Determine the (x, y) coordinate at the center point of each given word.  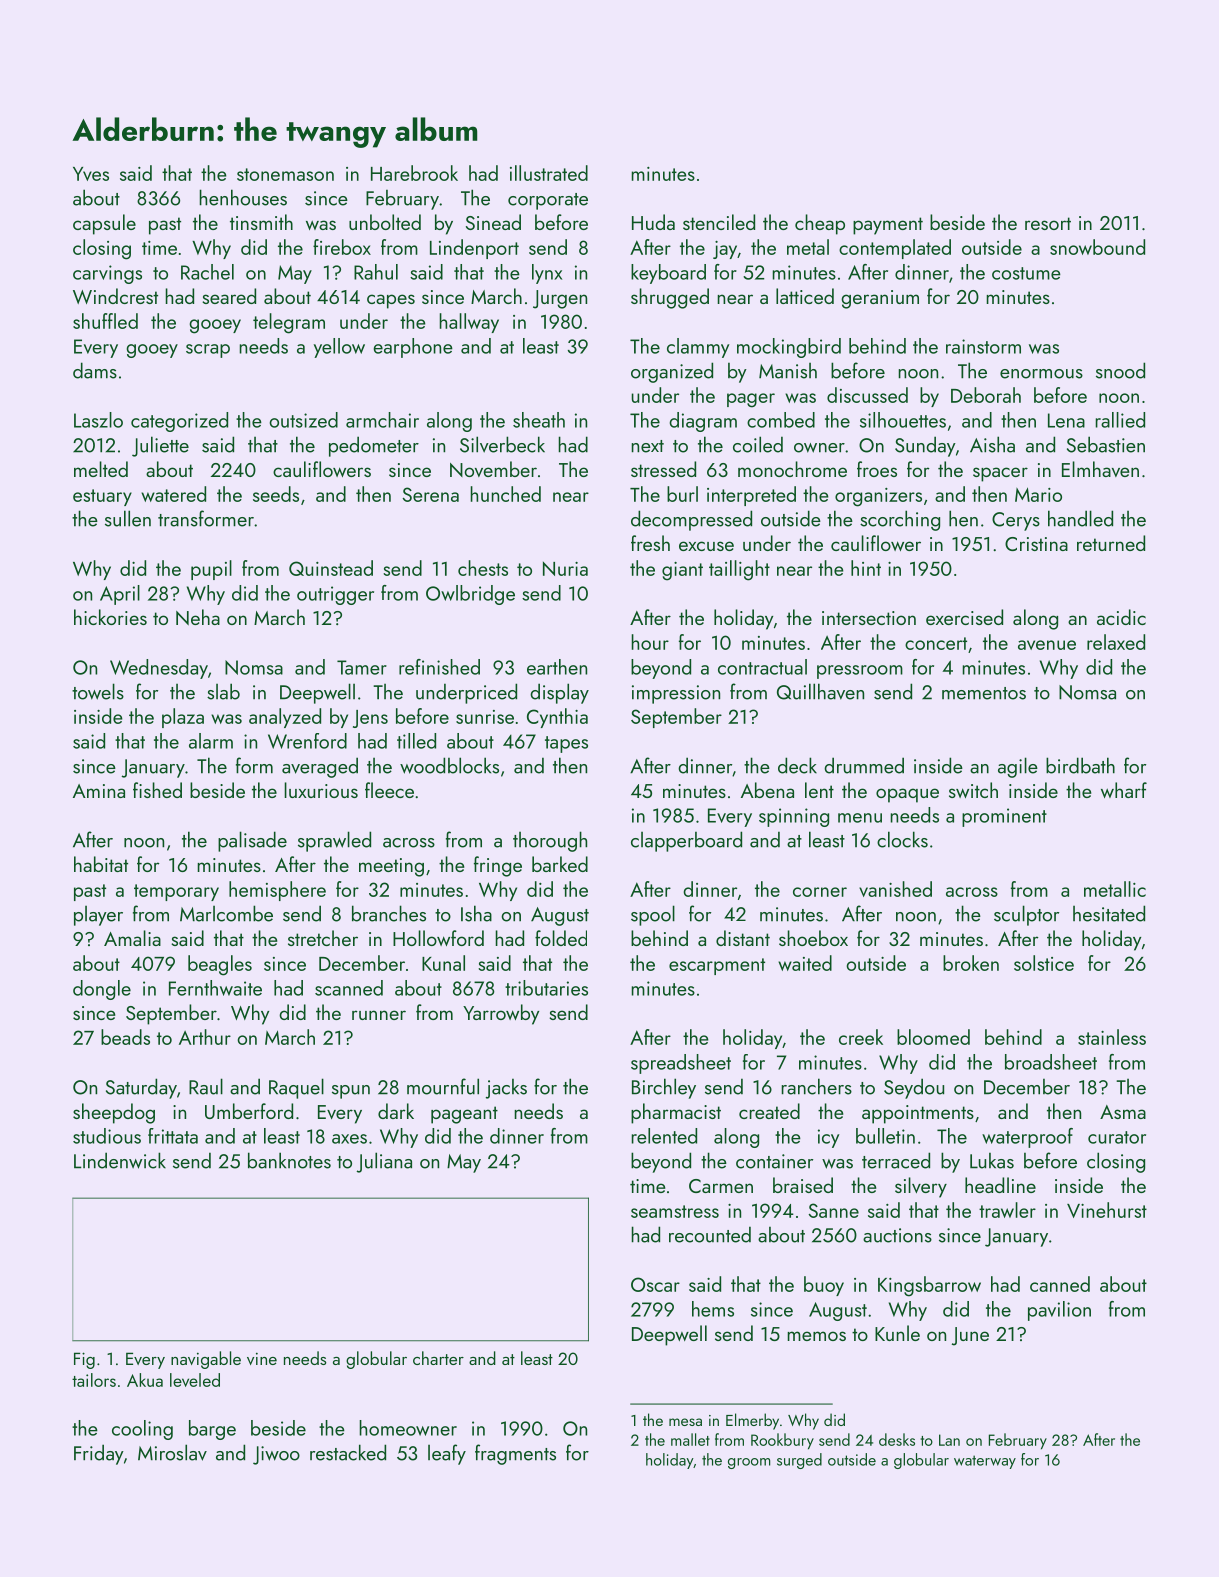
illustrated (549, 173)
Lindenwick (120, 1160)
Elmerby (752, 1421)
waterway (985, 1462)
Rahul (376, 272)
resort (1048, 223)
